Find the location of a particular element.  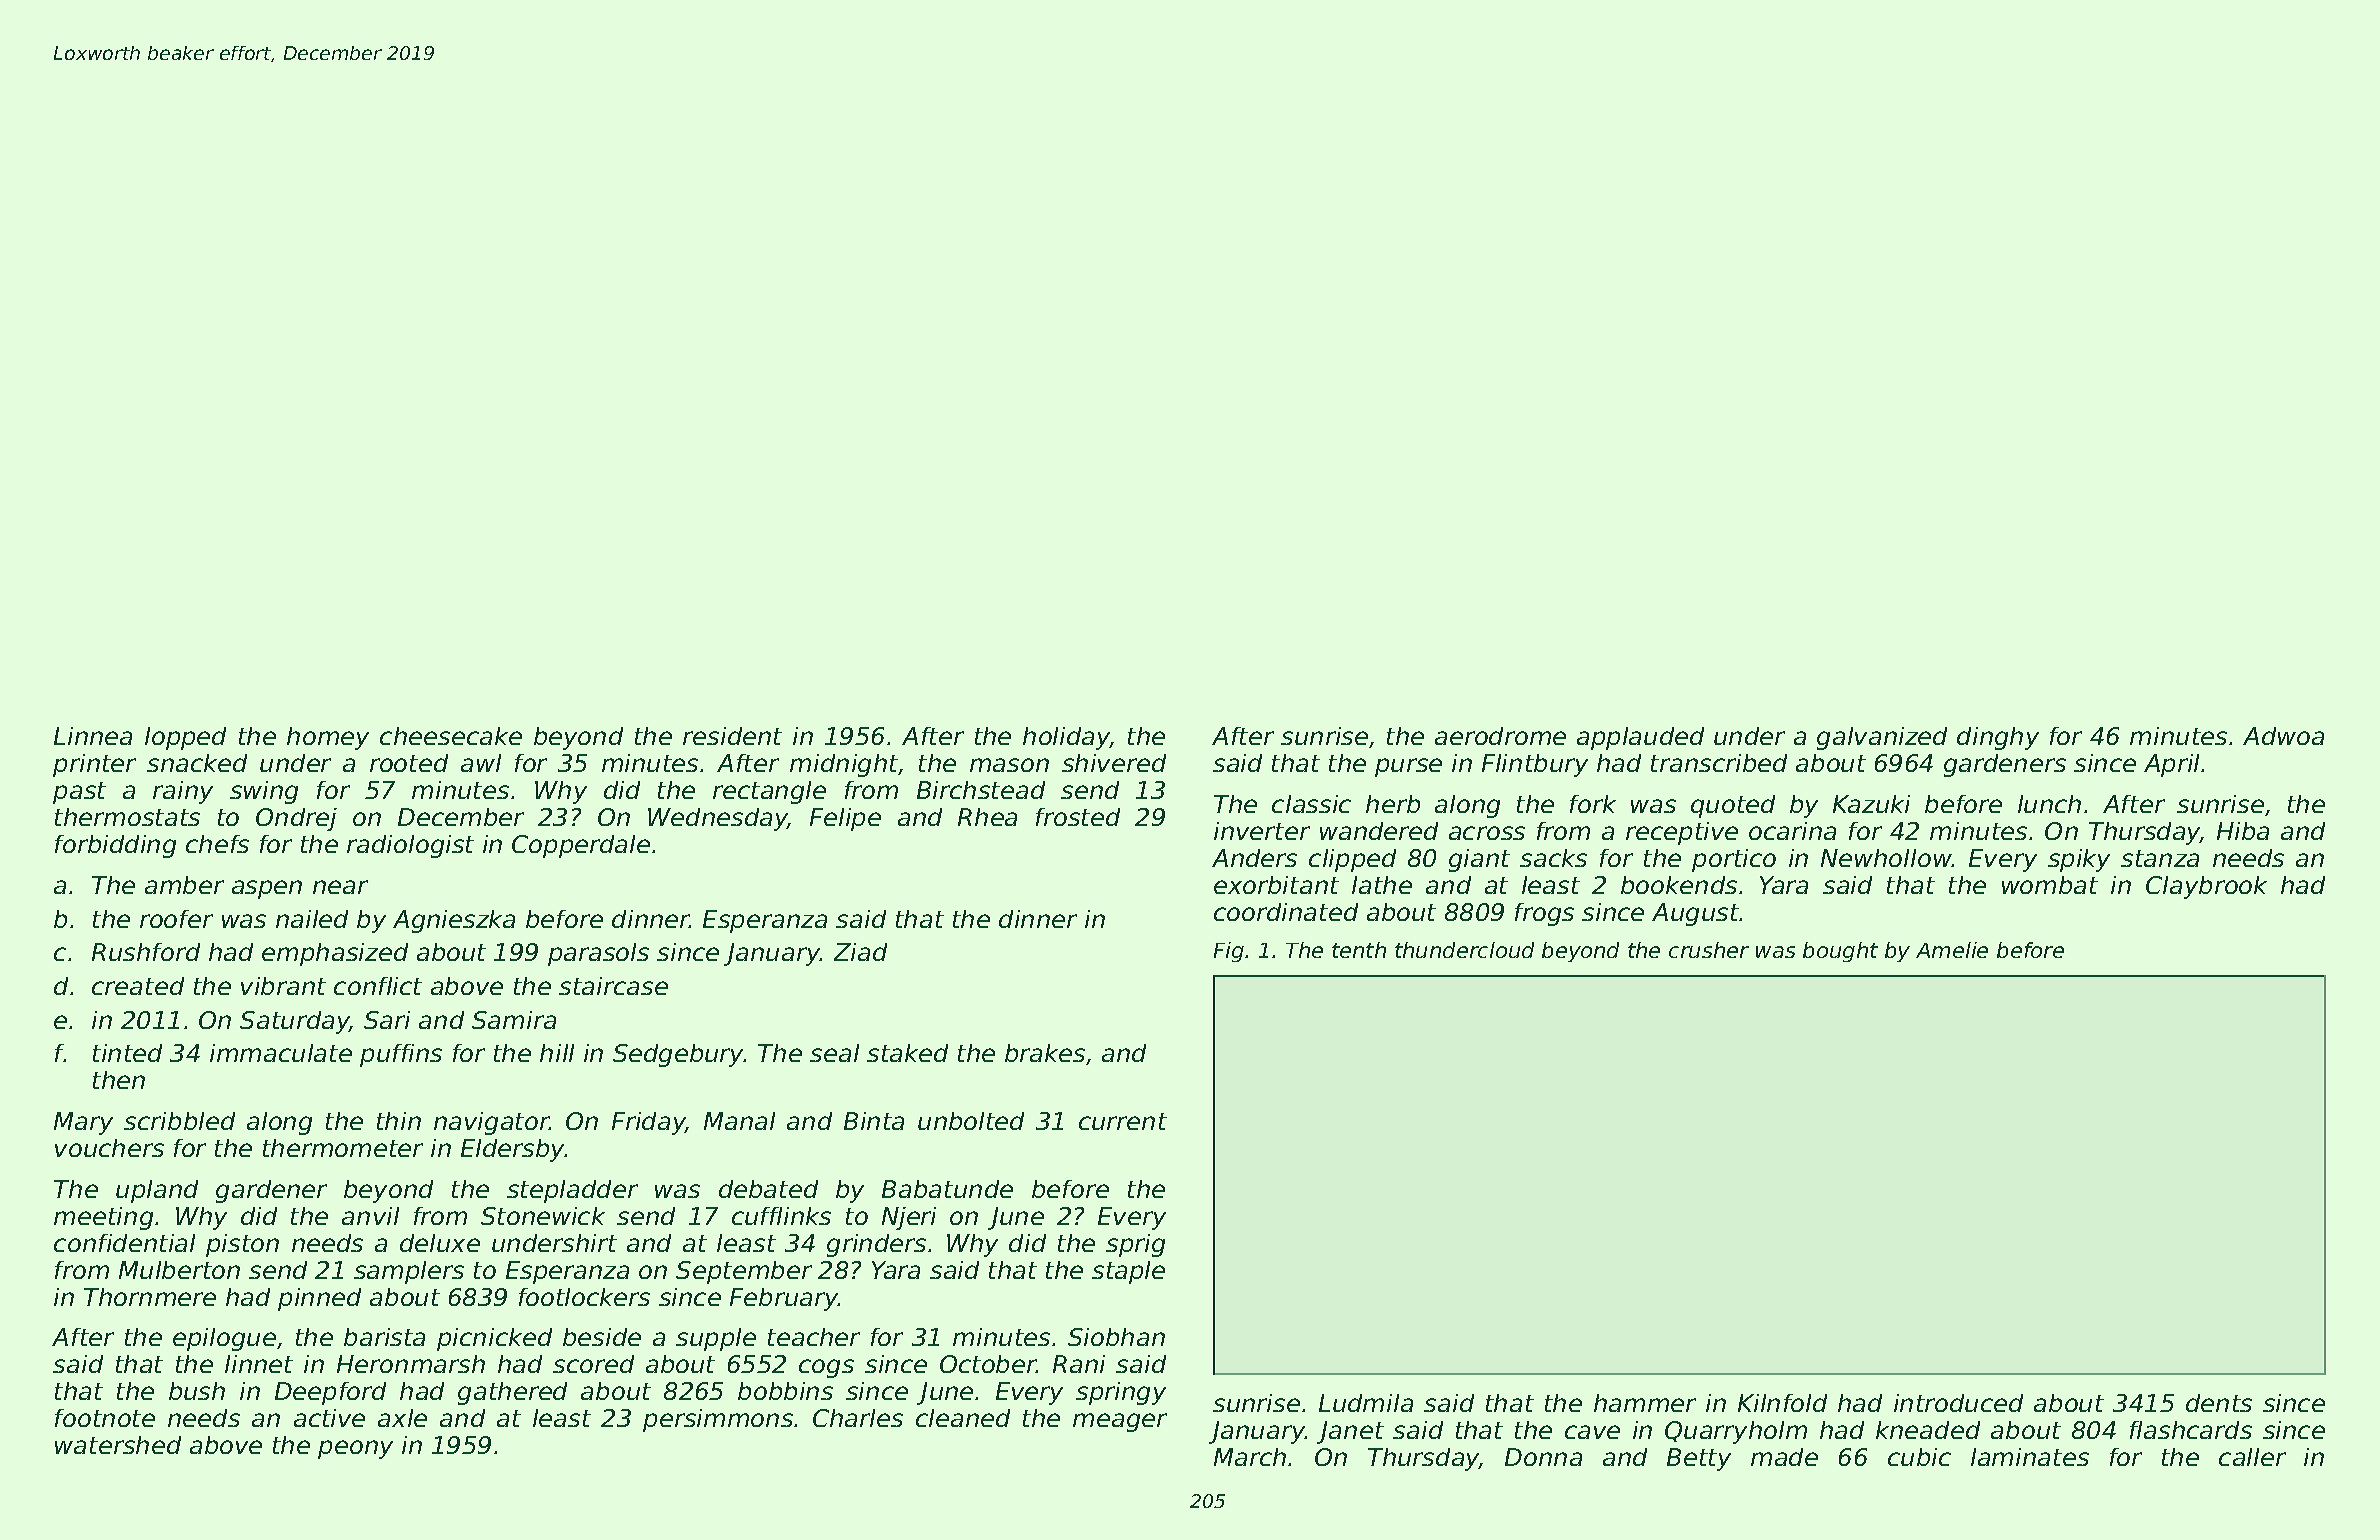

frogs is located at coordinates (1544, 914).
